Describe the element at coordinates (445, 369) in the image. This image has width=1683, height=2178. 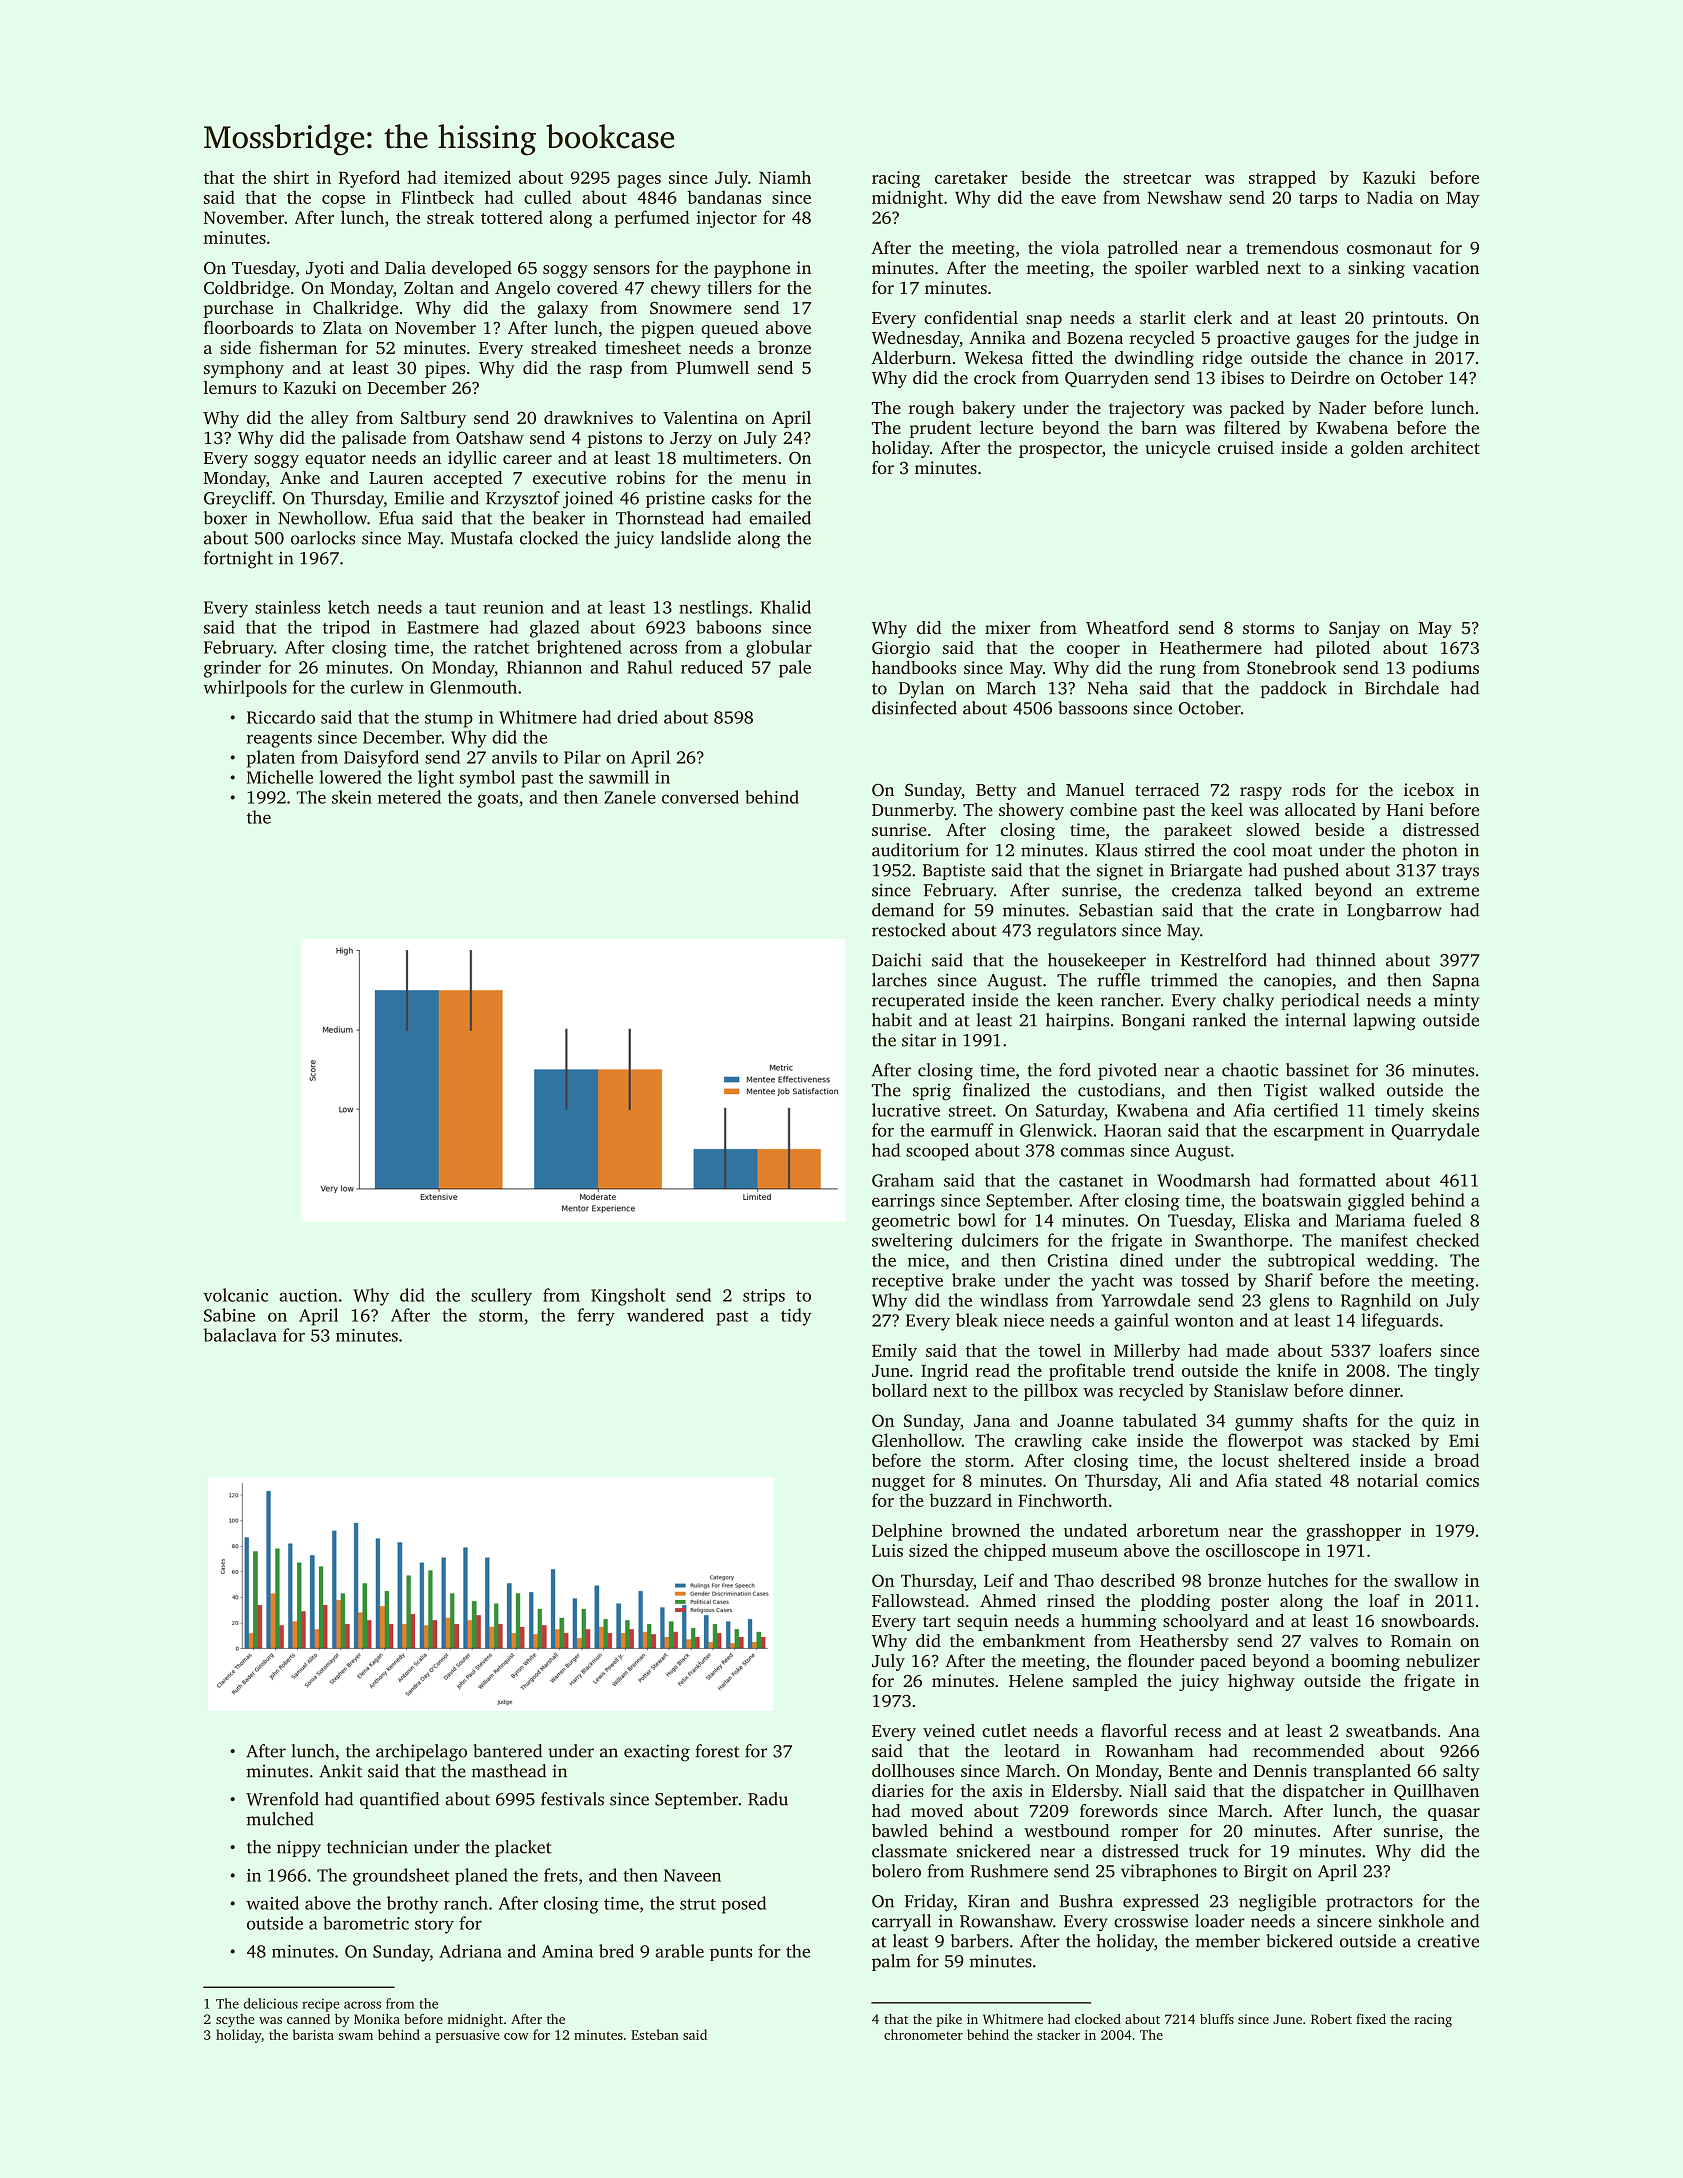
I see `pipes` at that location.
